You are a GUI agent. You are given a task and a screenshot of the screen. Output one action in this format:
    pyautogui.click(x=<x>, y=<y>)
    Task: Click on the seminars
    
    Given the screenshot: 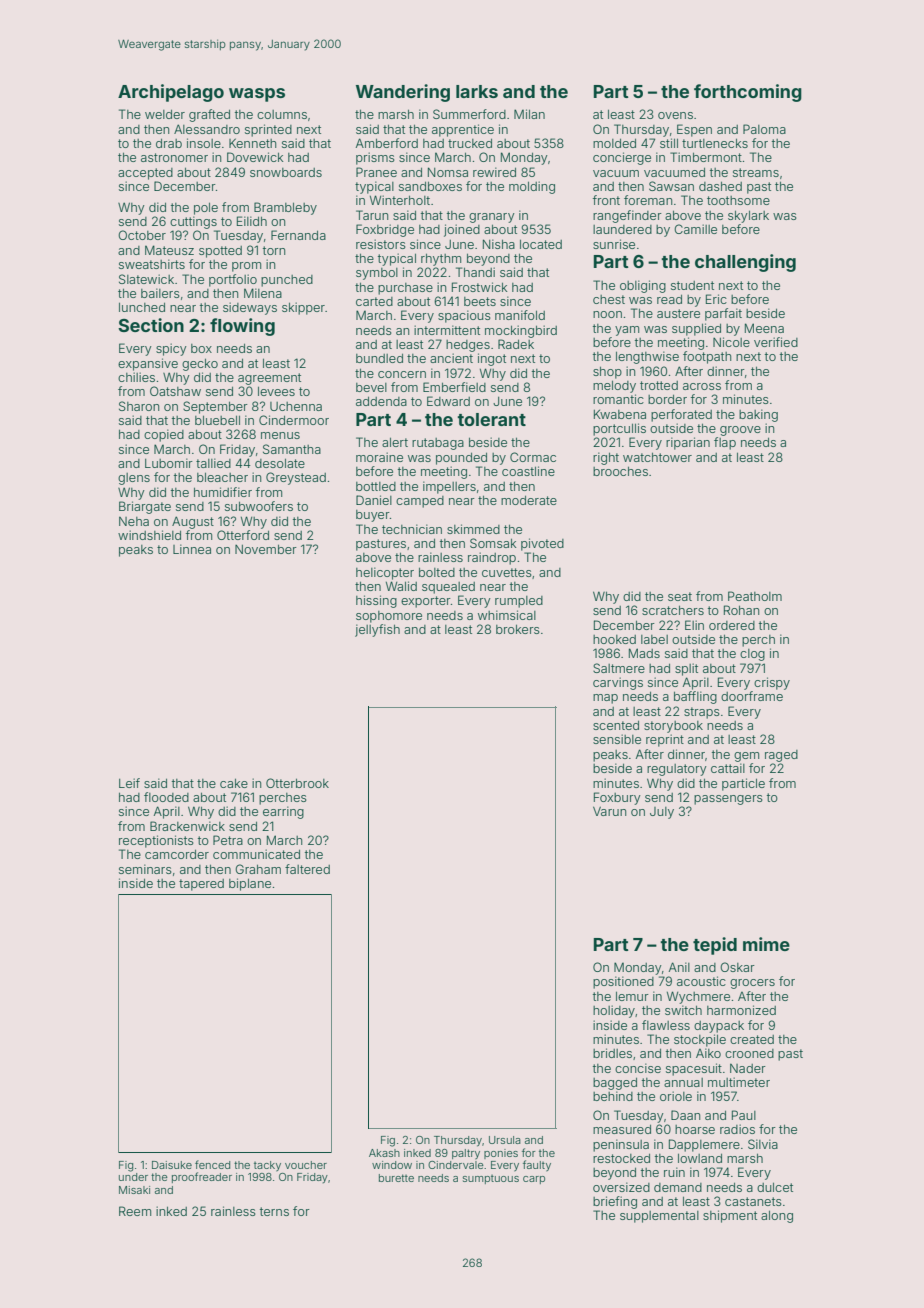 What is the action you would take?
    pyautogui.click(x=145, y=869)
